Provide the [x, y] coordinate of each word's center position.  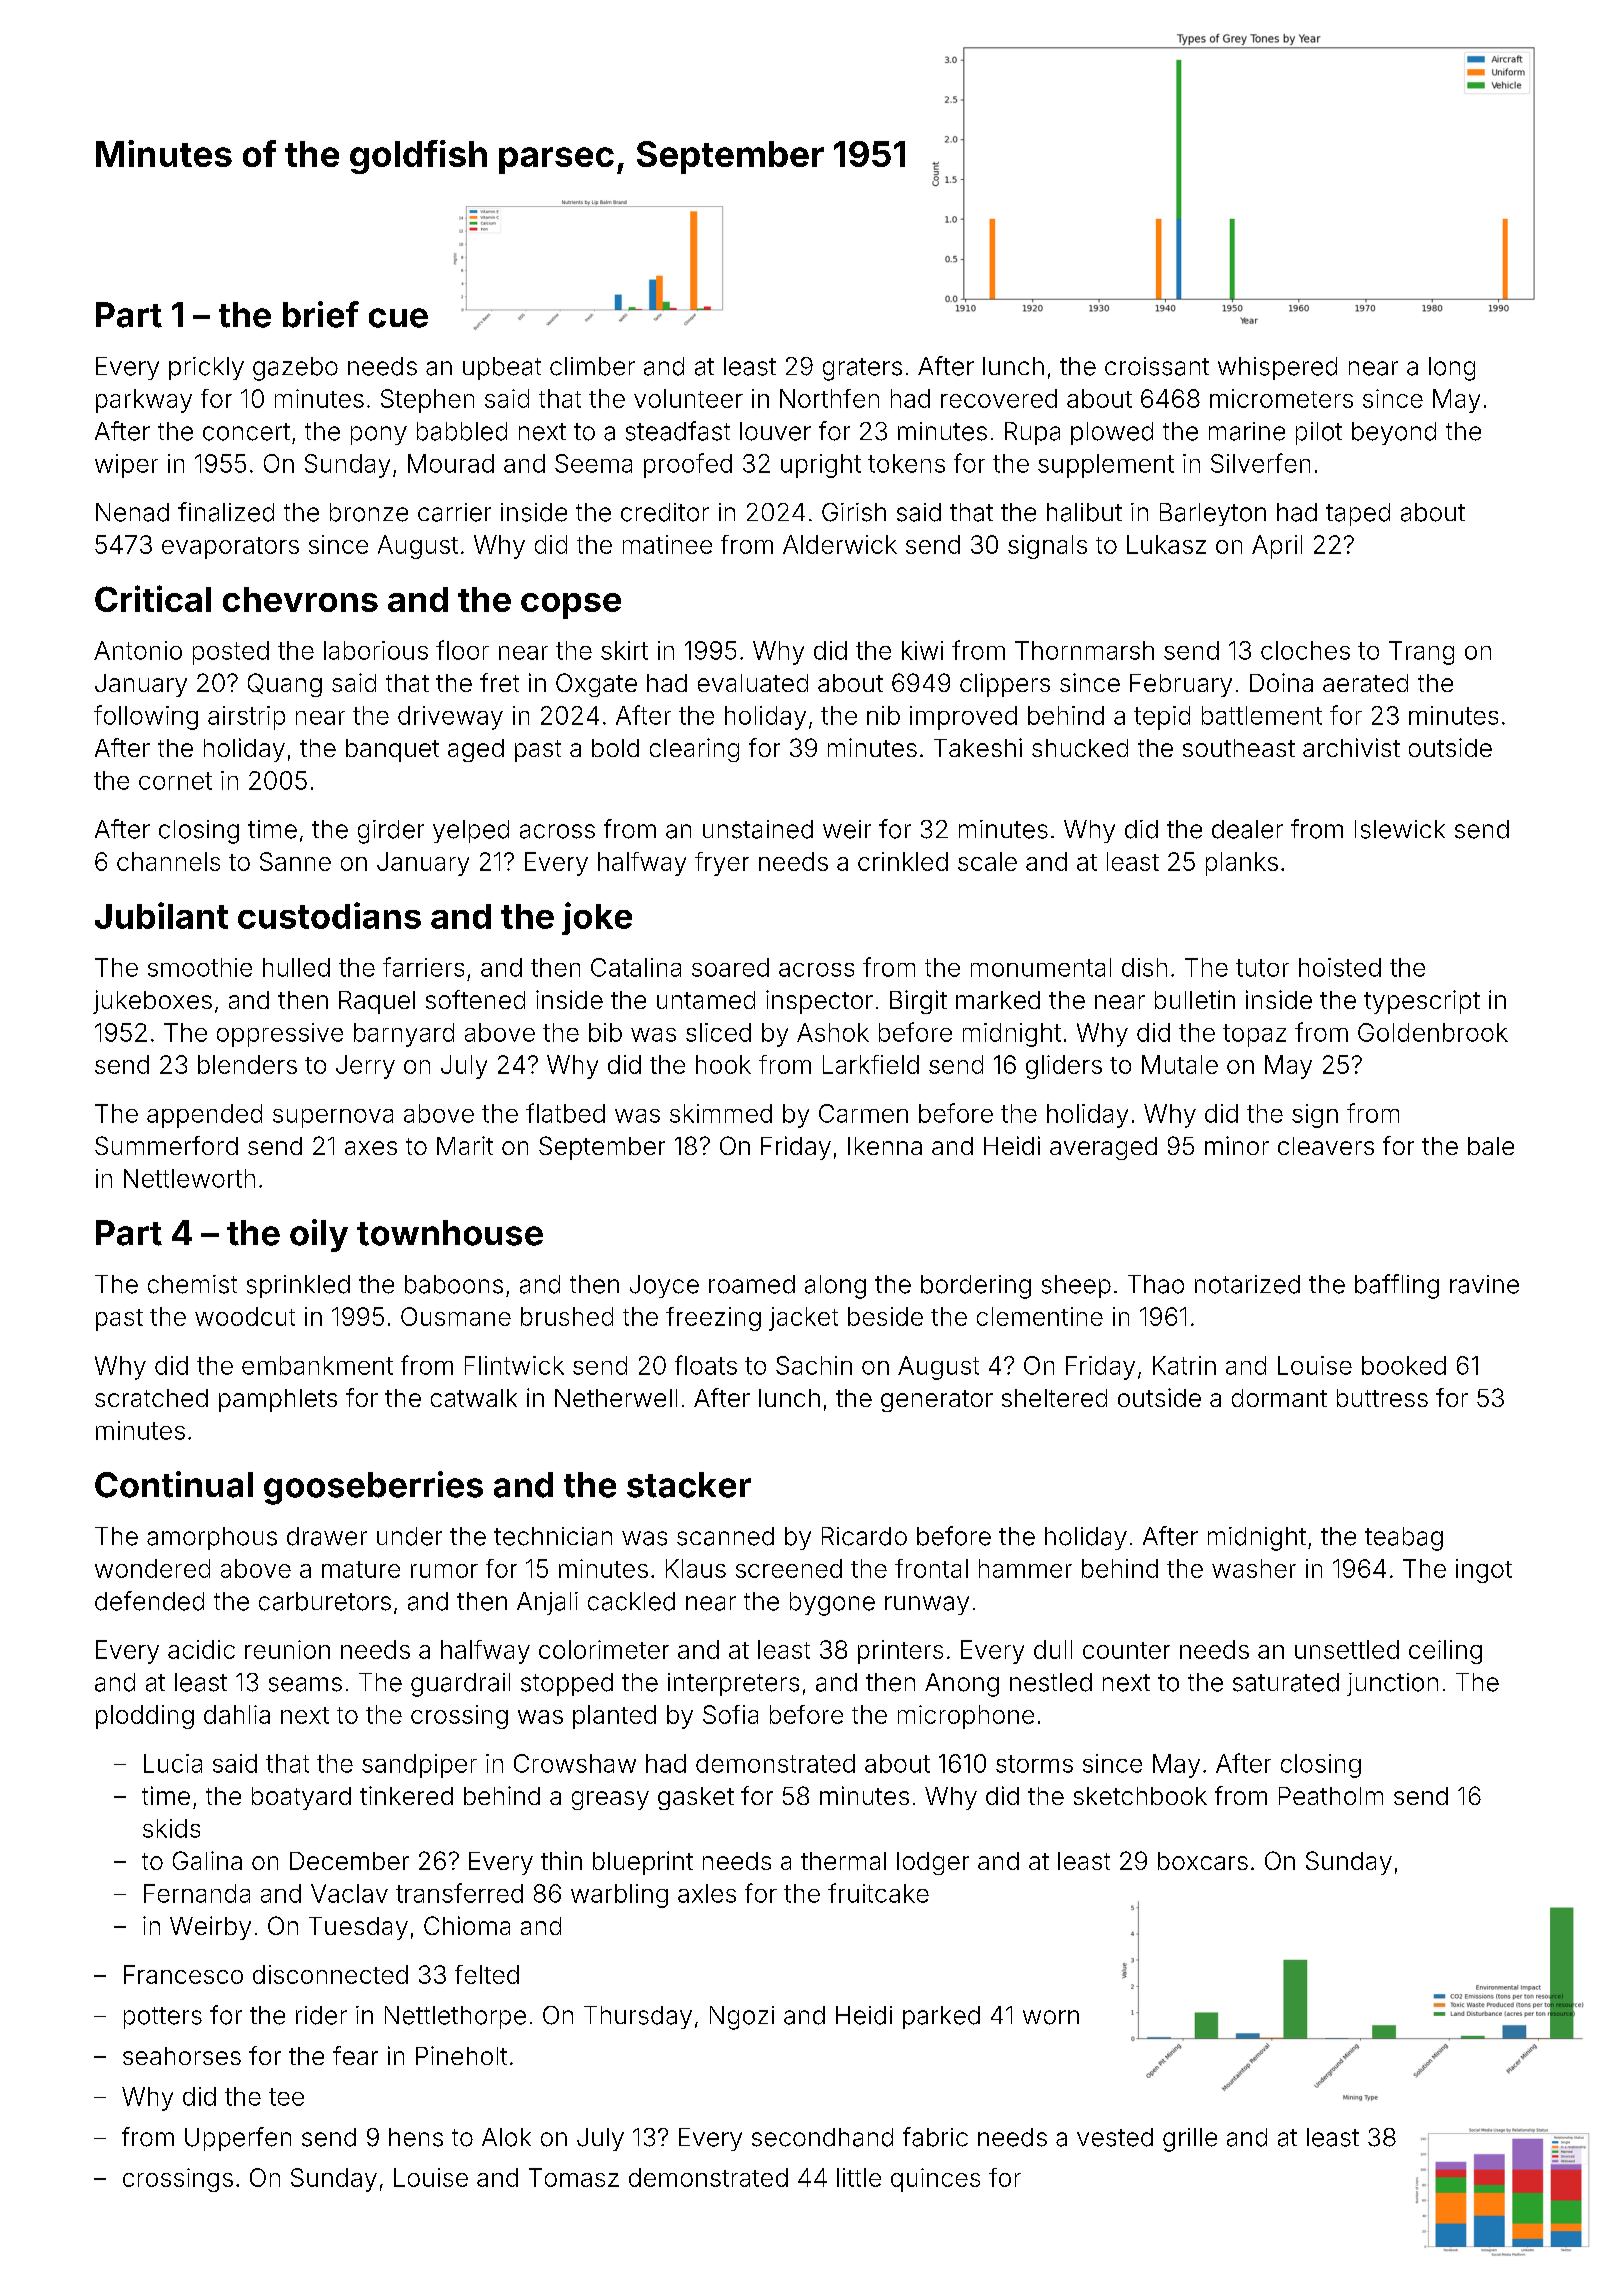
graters [862, 369]
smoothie [200, 967]
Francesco [183, 1974]
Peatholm [1331, 1796]
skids [171, 1828]
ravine [1484, 1284]
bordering [976, 1287]
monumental [1041, 967]
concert [246, 432]
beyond [1394, 433]
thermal [843, 1861]
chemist [192, 1284]
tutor [1262, 968]
